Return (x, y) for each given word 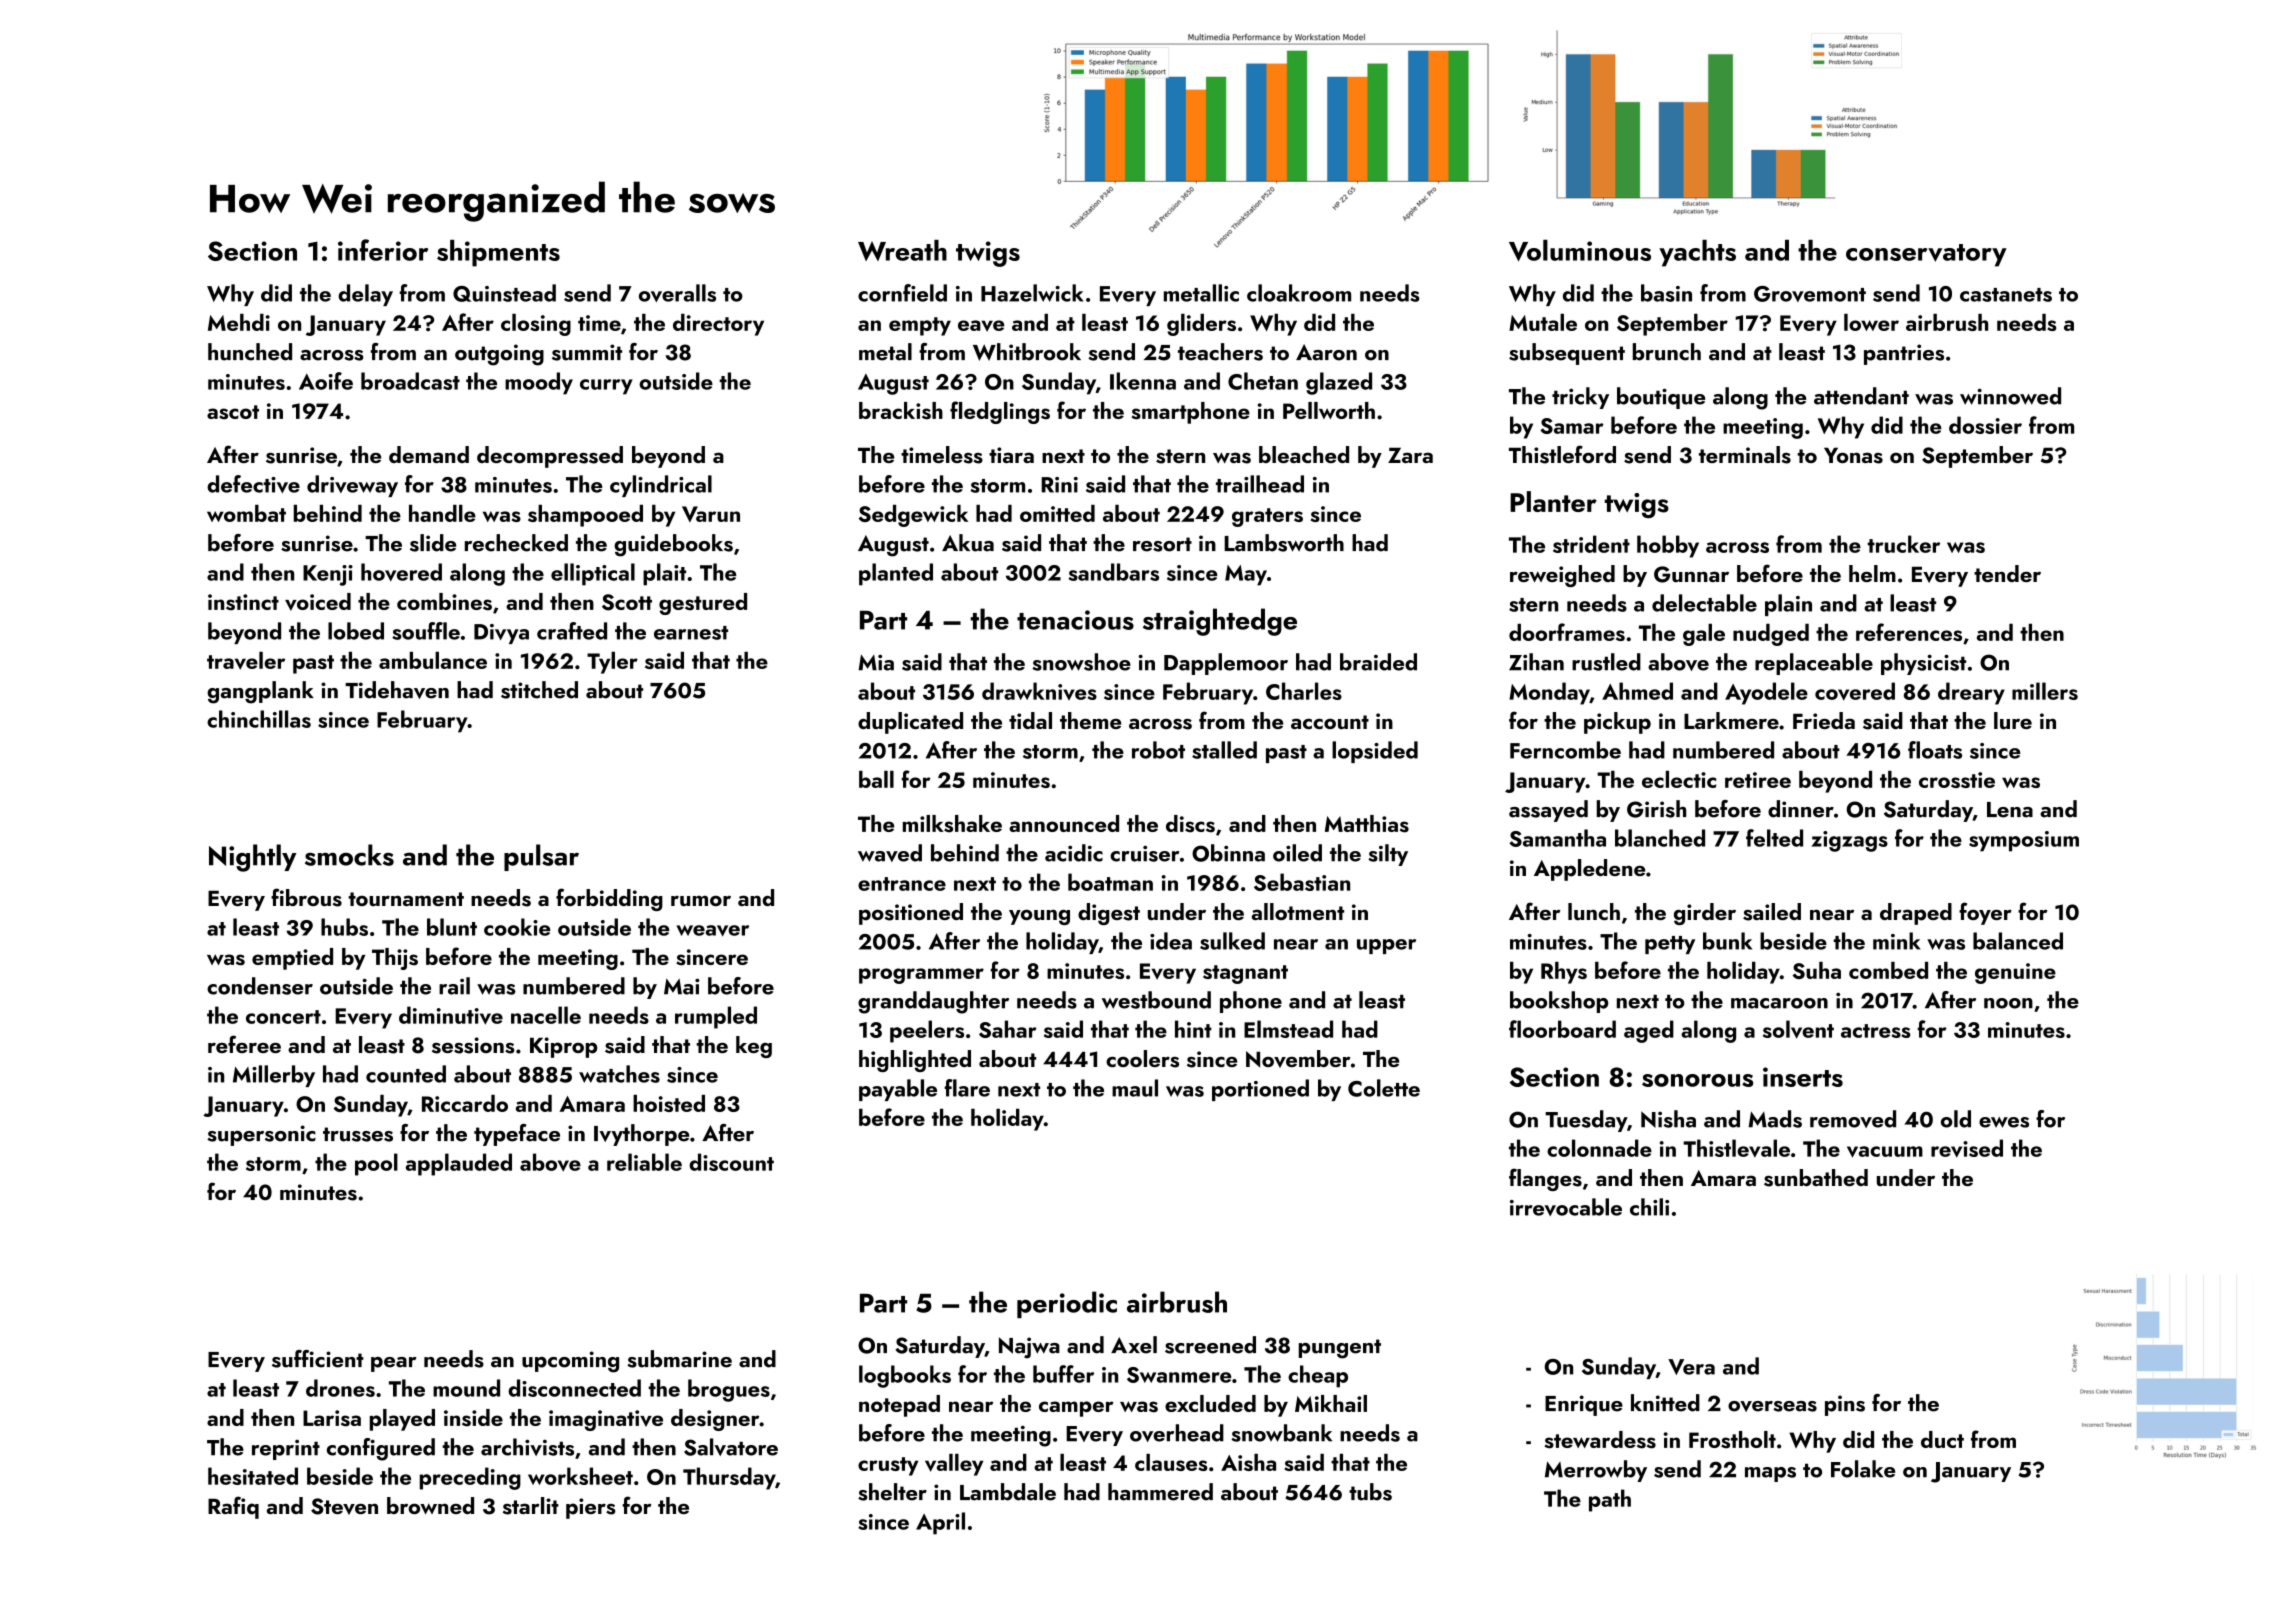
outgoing (499, 355)
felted (1774, 838)
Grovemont (1810, 294)
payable (898, 1090)
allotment (1298, 911)
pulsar (541, 857)
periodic (1067, 1304)
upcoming (570, 1362)
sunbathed (1816, 1178)
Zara (1410, 455)
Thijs (395, 959)
